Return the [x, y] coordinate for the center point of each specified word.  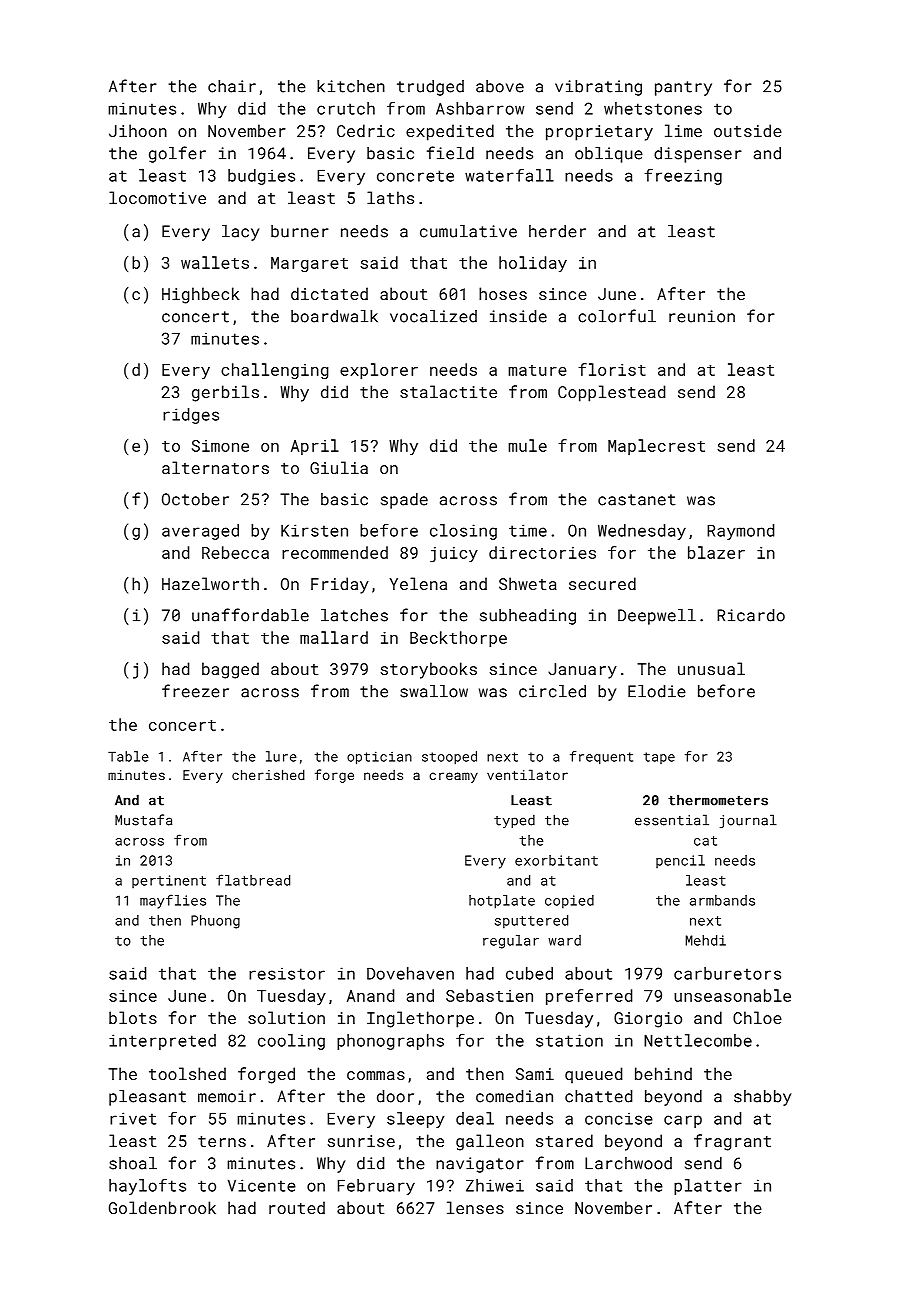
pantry [683, 88]
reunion [702, 316]
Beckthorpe [458, 639]
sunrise [361, 1141]
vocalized [433, 316]
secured [602, 583]
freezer [195, 691]
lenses [475, 1207]
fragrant [732, 1142]
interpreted [162, 1042]
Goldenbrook [162, 1207]
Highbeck [200, 295]
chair [232, 86]
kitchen [351, 86]
